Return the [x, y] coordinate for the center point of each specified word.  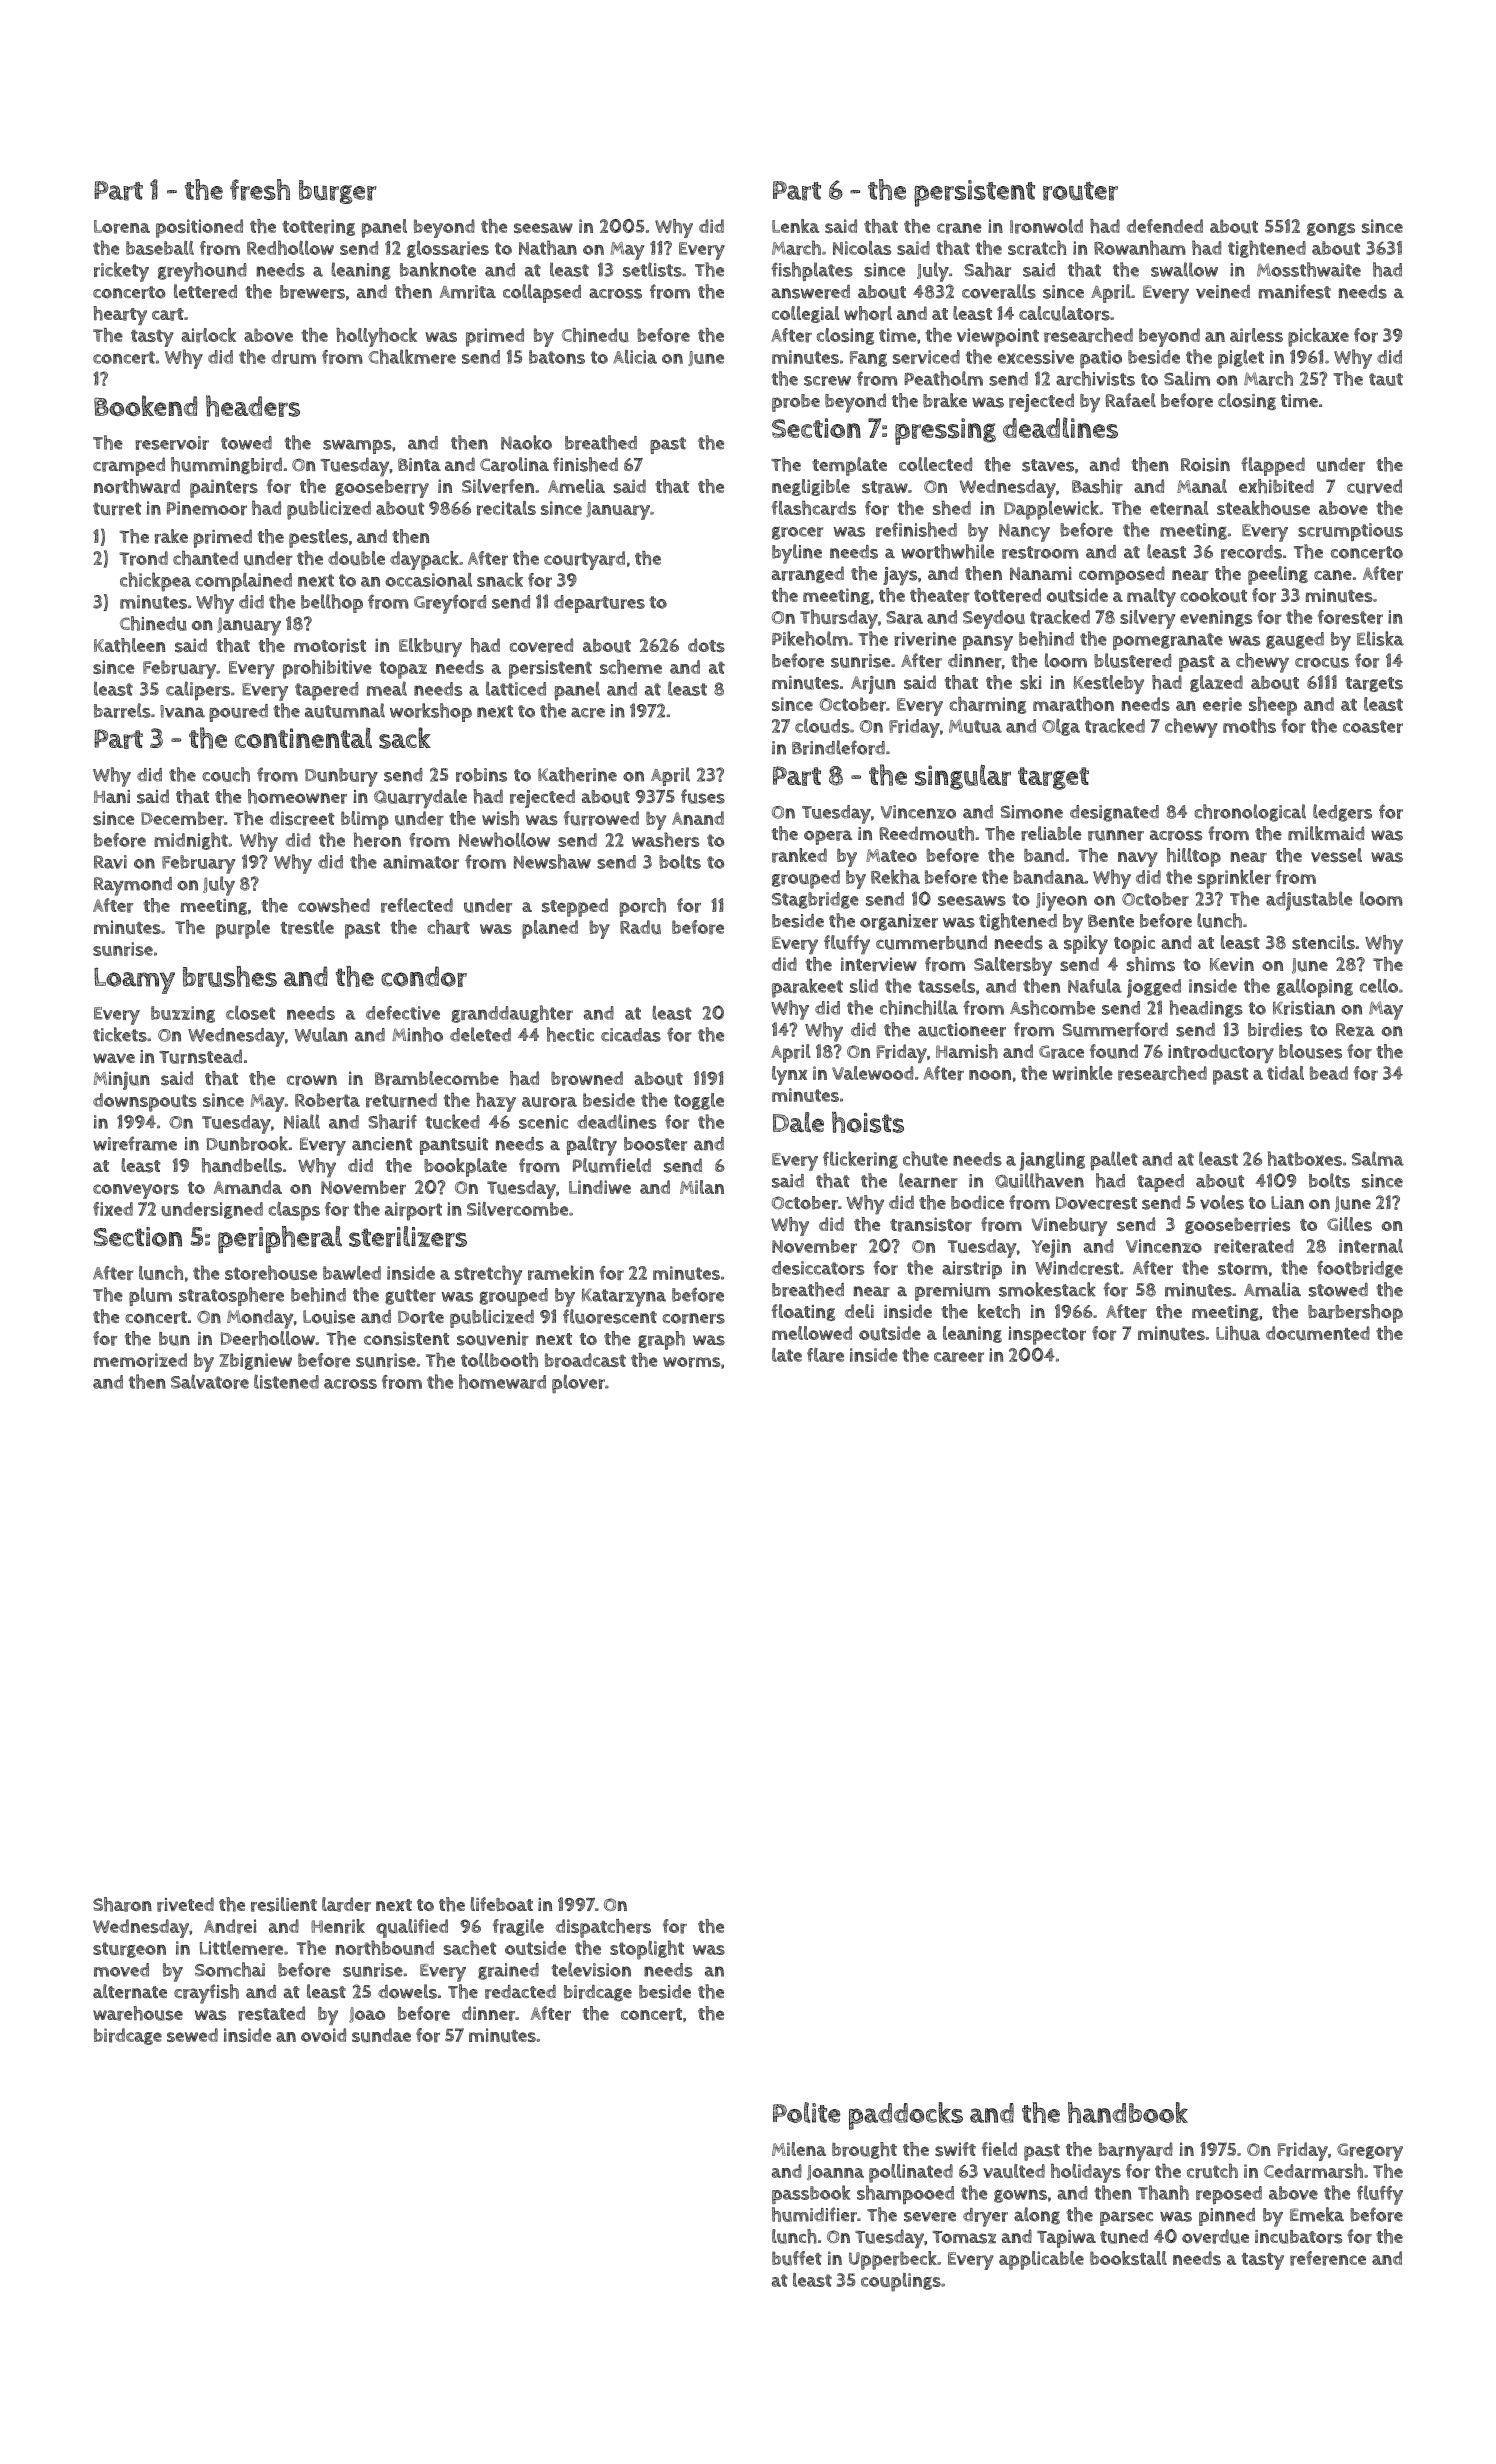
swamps [357, 446]
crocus [1322, 663]
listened [286, 1381]
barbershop [1355, 1313]
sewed [192, 2035]
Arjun [873, 685]
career [959, 1357]
